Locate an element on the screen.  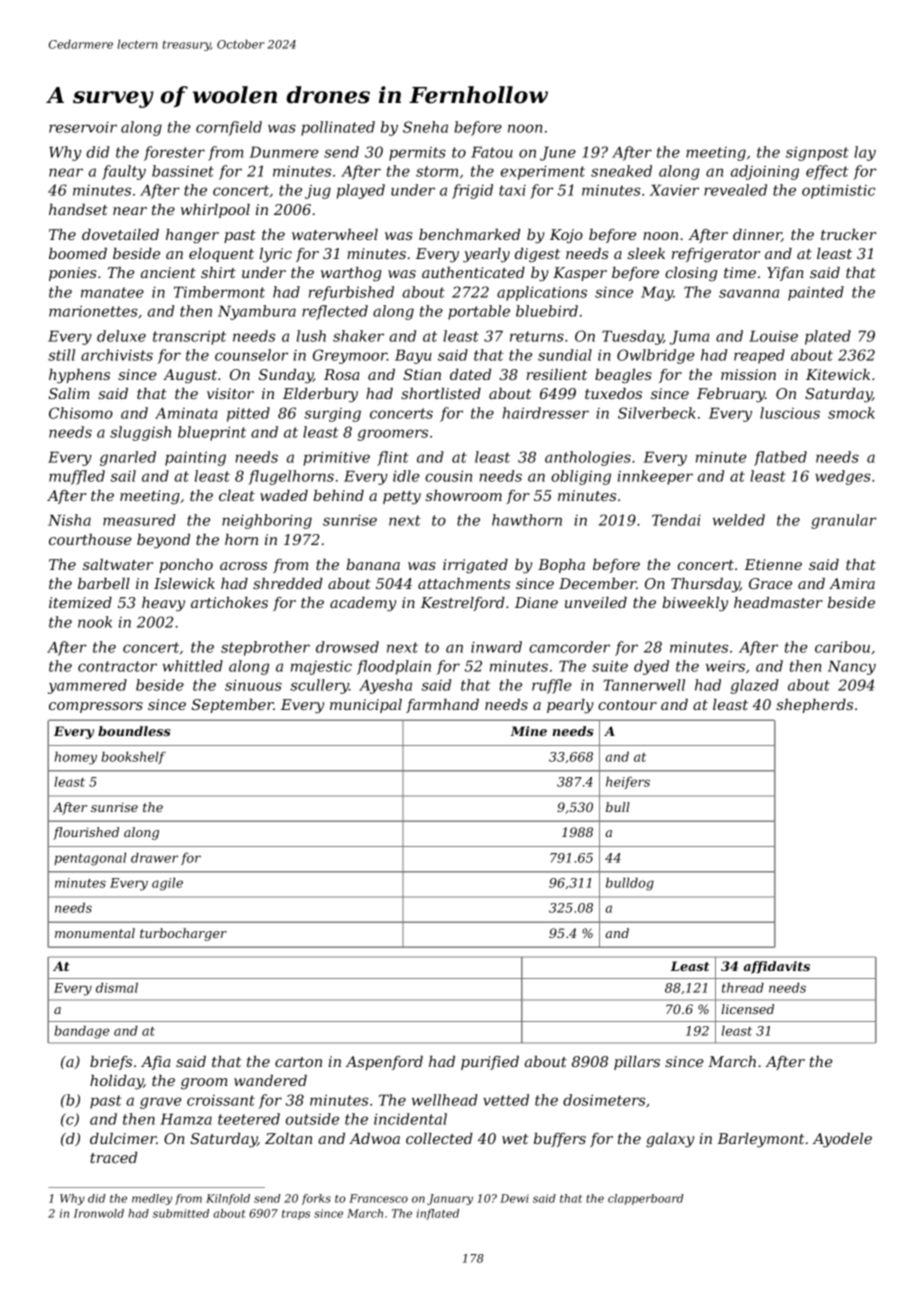
heifers is located at coordinates (628, 782).
